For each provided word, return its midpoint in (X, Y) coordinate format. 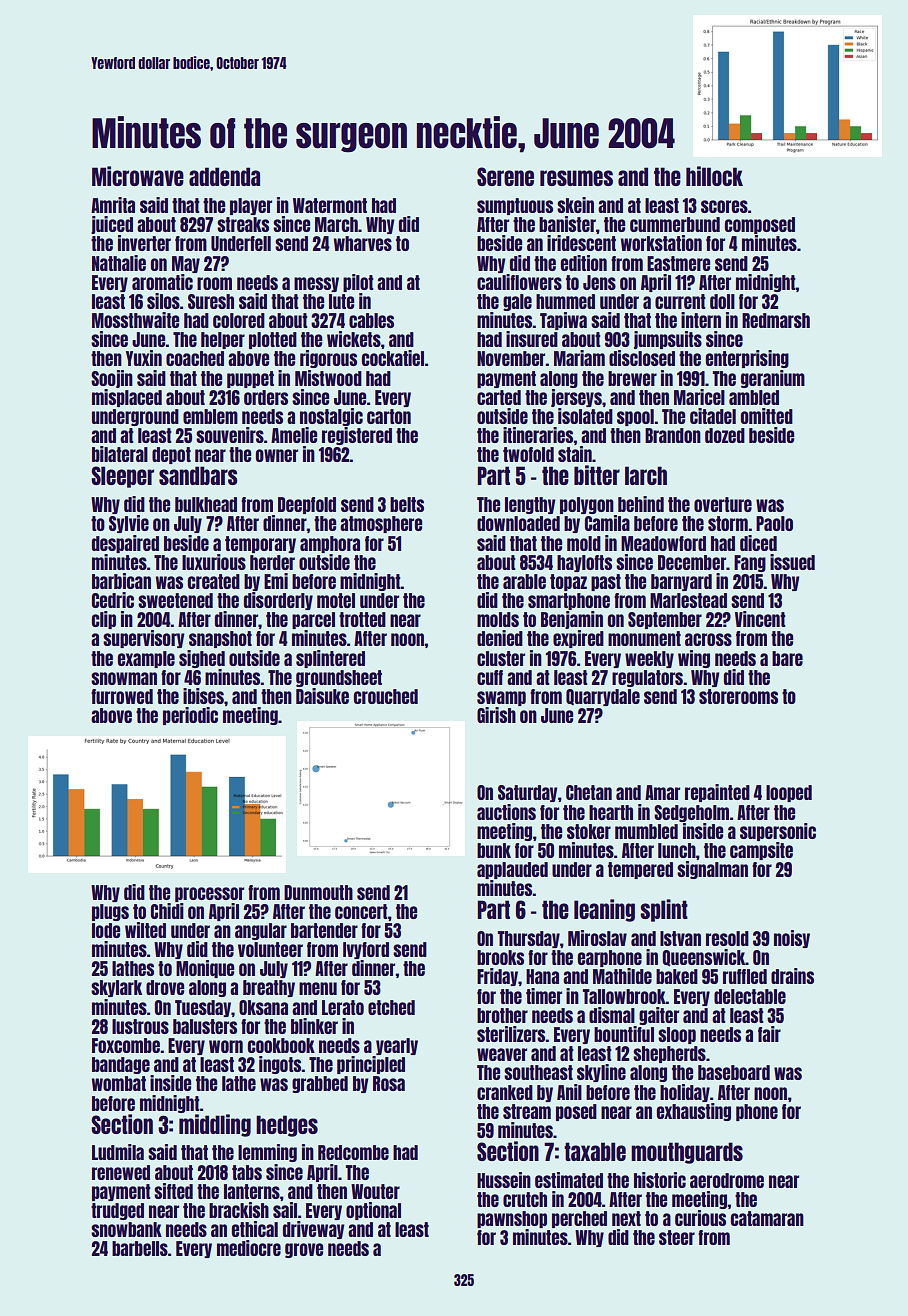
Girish (496, 715)
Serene (505, 176)
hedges (287, 1126)
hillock (714, 176)
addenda (224, 176)
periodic (190, 716)
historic (660, 1180)
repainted (717, 793)
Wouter (375, 1191)
